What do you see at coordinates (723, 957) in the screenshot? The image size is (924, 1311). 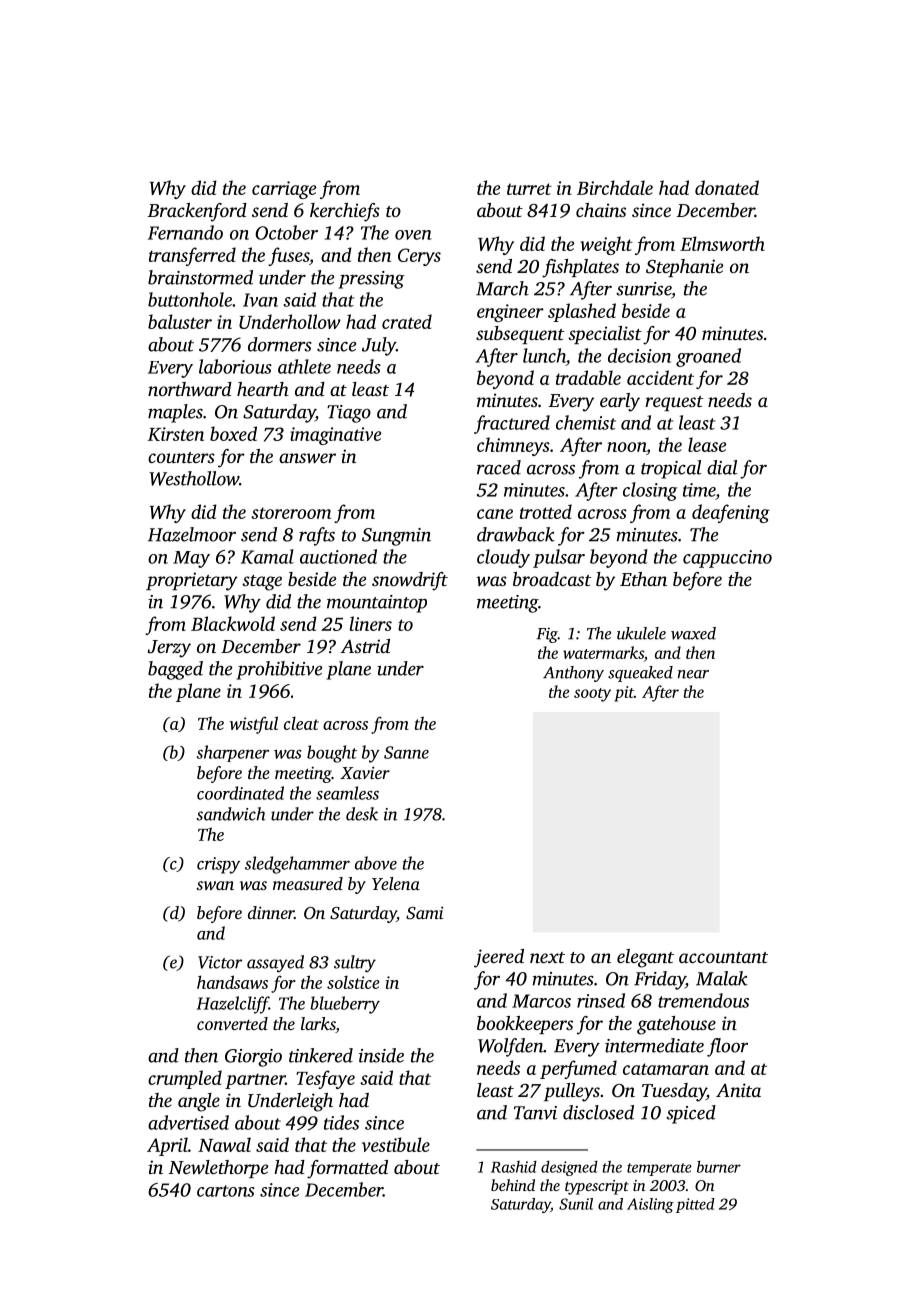 I see `accountant` at bounding box center [723, 957].
